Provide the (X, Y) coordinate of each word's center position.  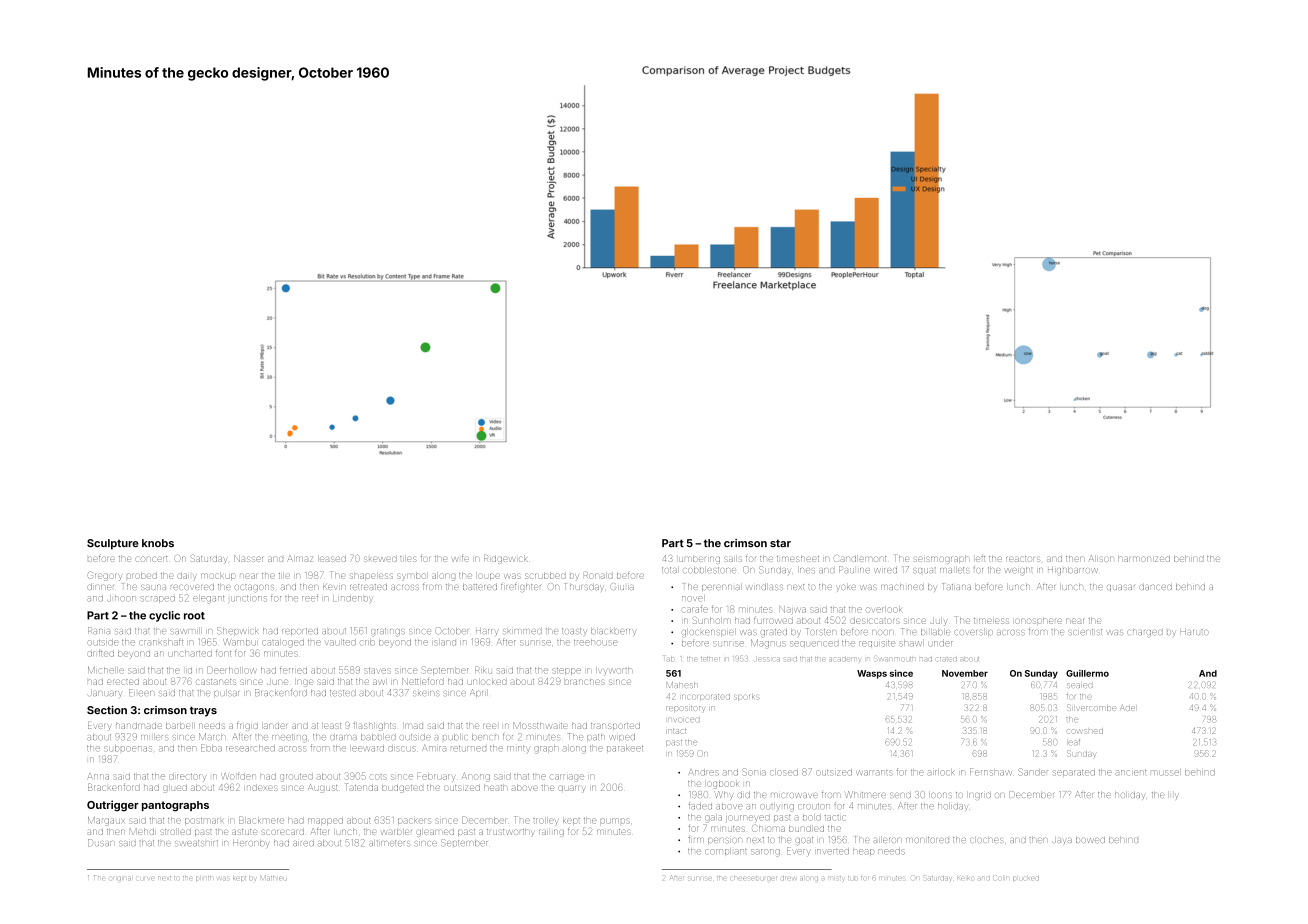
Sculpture (113, 544)
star (780, 543)
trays (203, 711)
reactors (1023, 559)
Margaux (106, 821)
